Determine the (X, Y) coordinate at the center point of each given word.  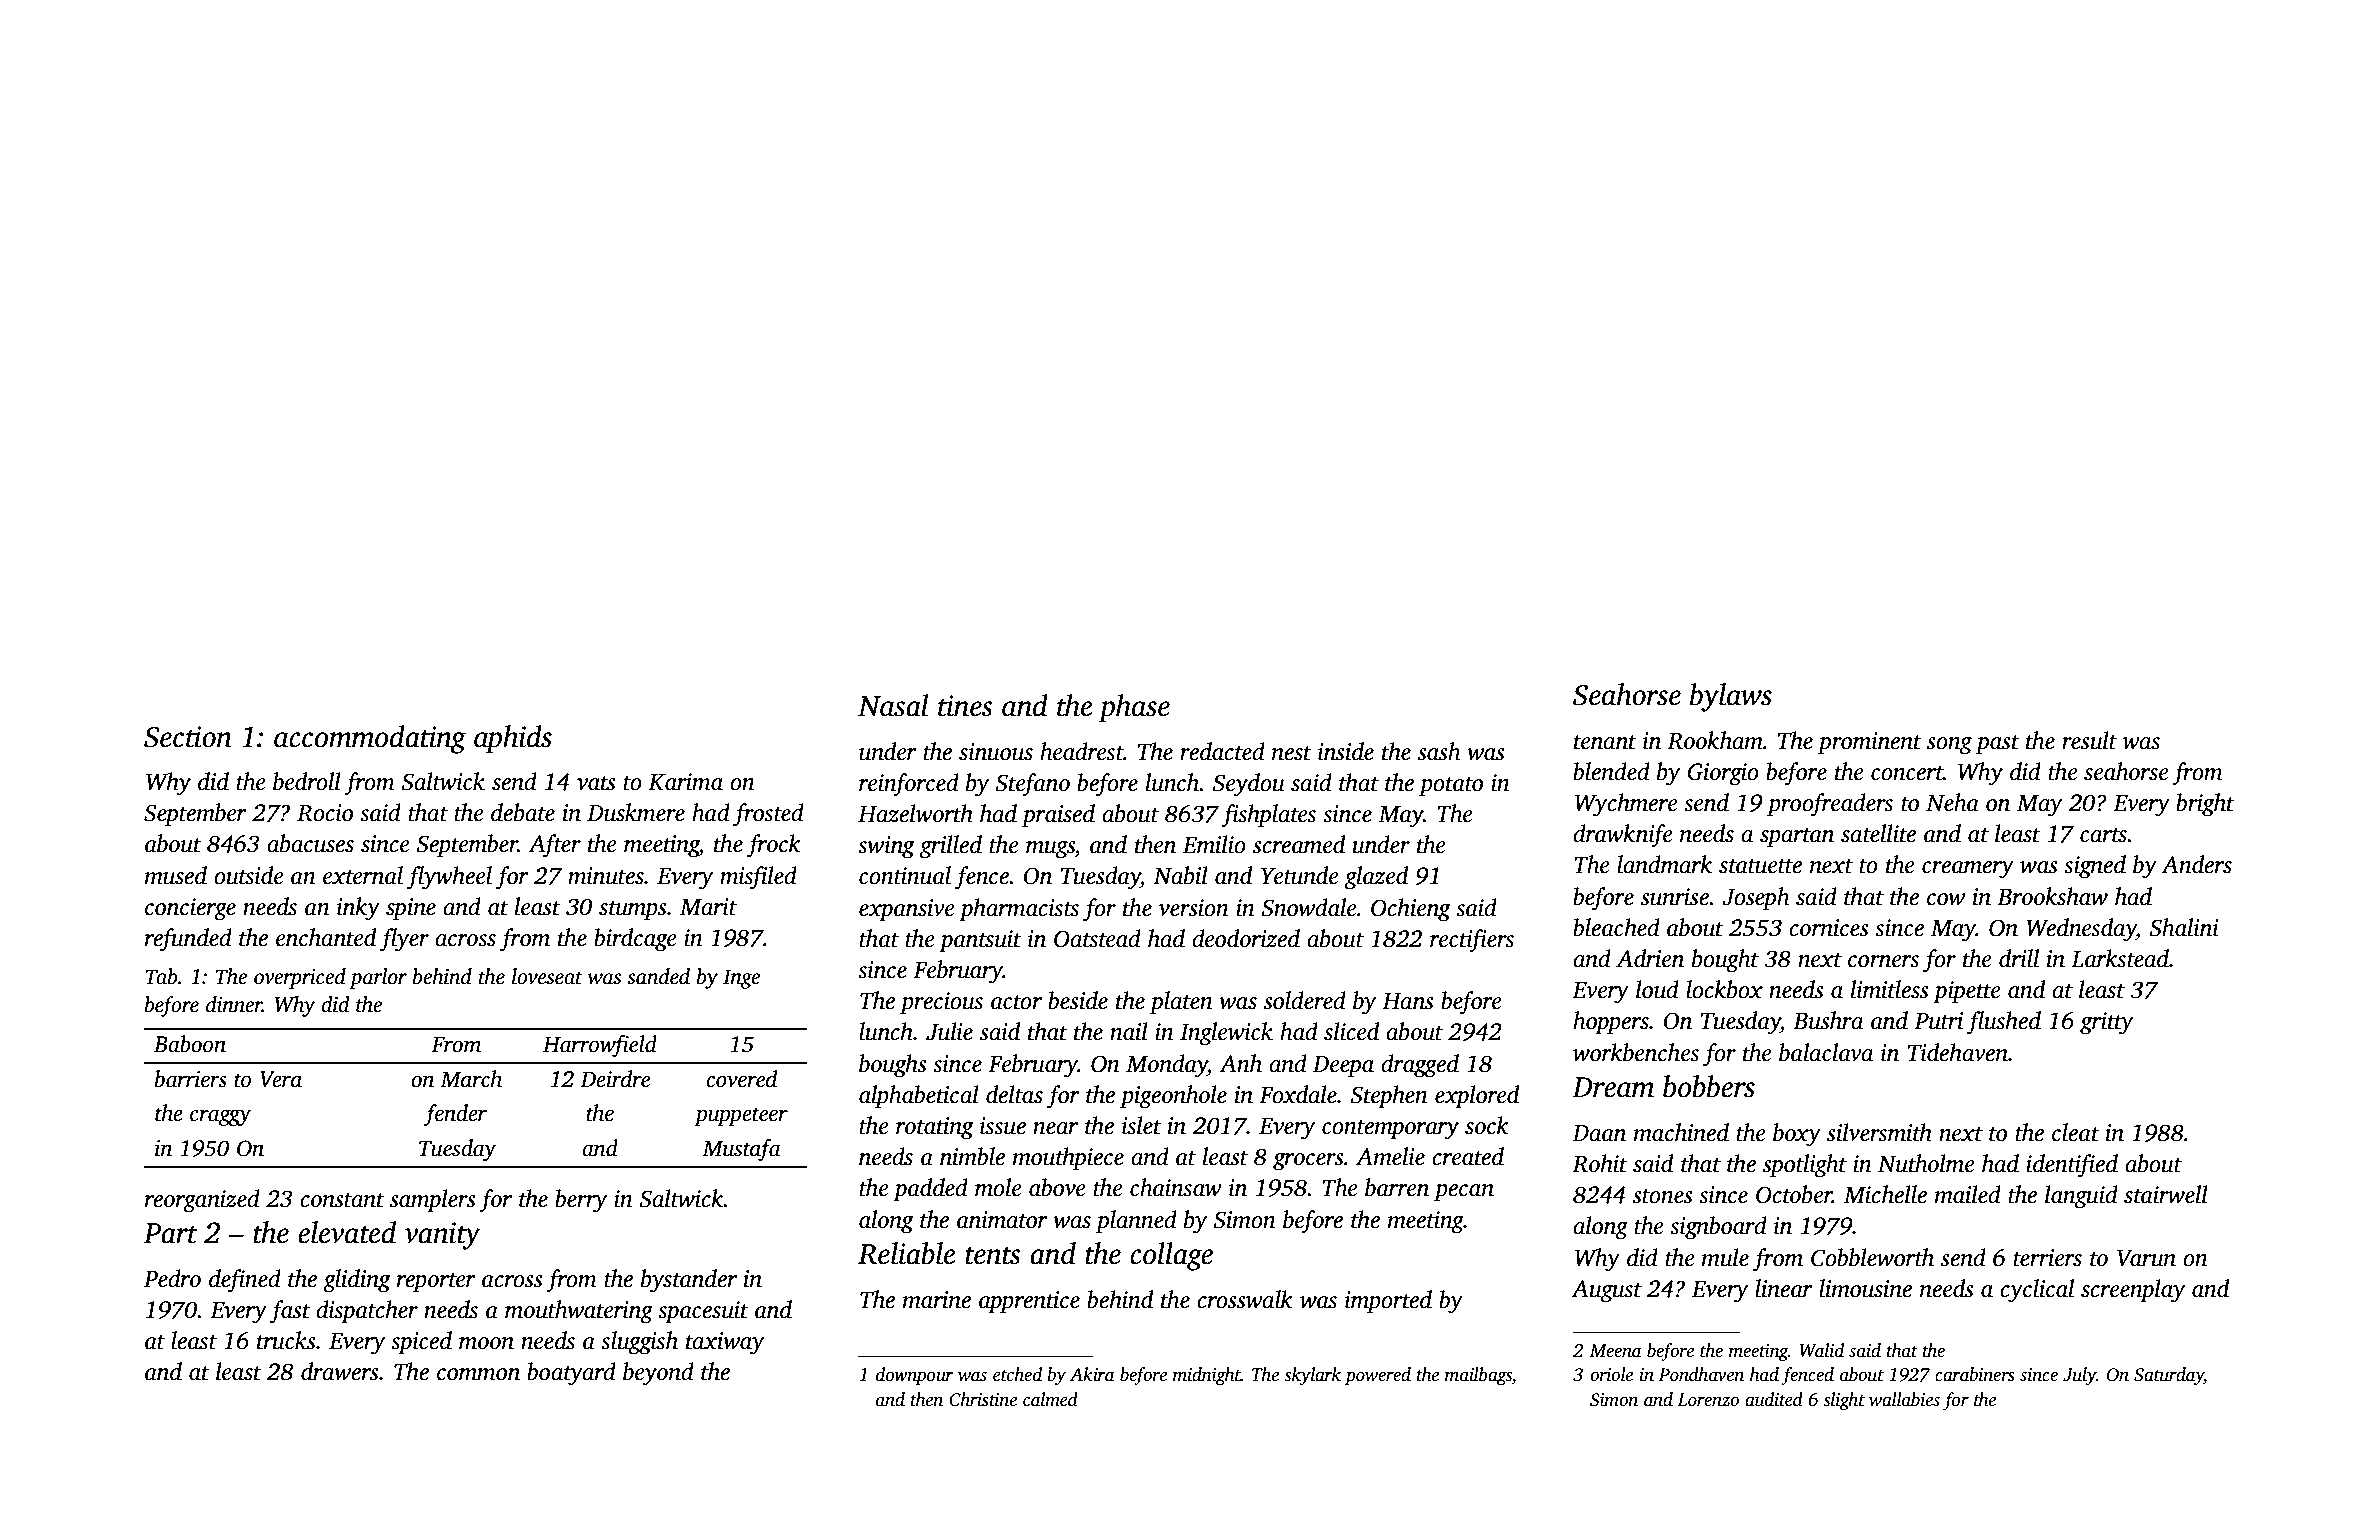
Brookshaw (2052, 896)
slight (1844, 1401)
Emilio (1214, 844)
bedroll (307, 781)
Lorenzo (1708, 1400)
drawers (340, 1371)
